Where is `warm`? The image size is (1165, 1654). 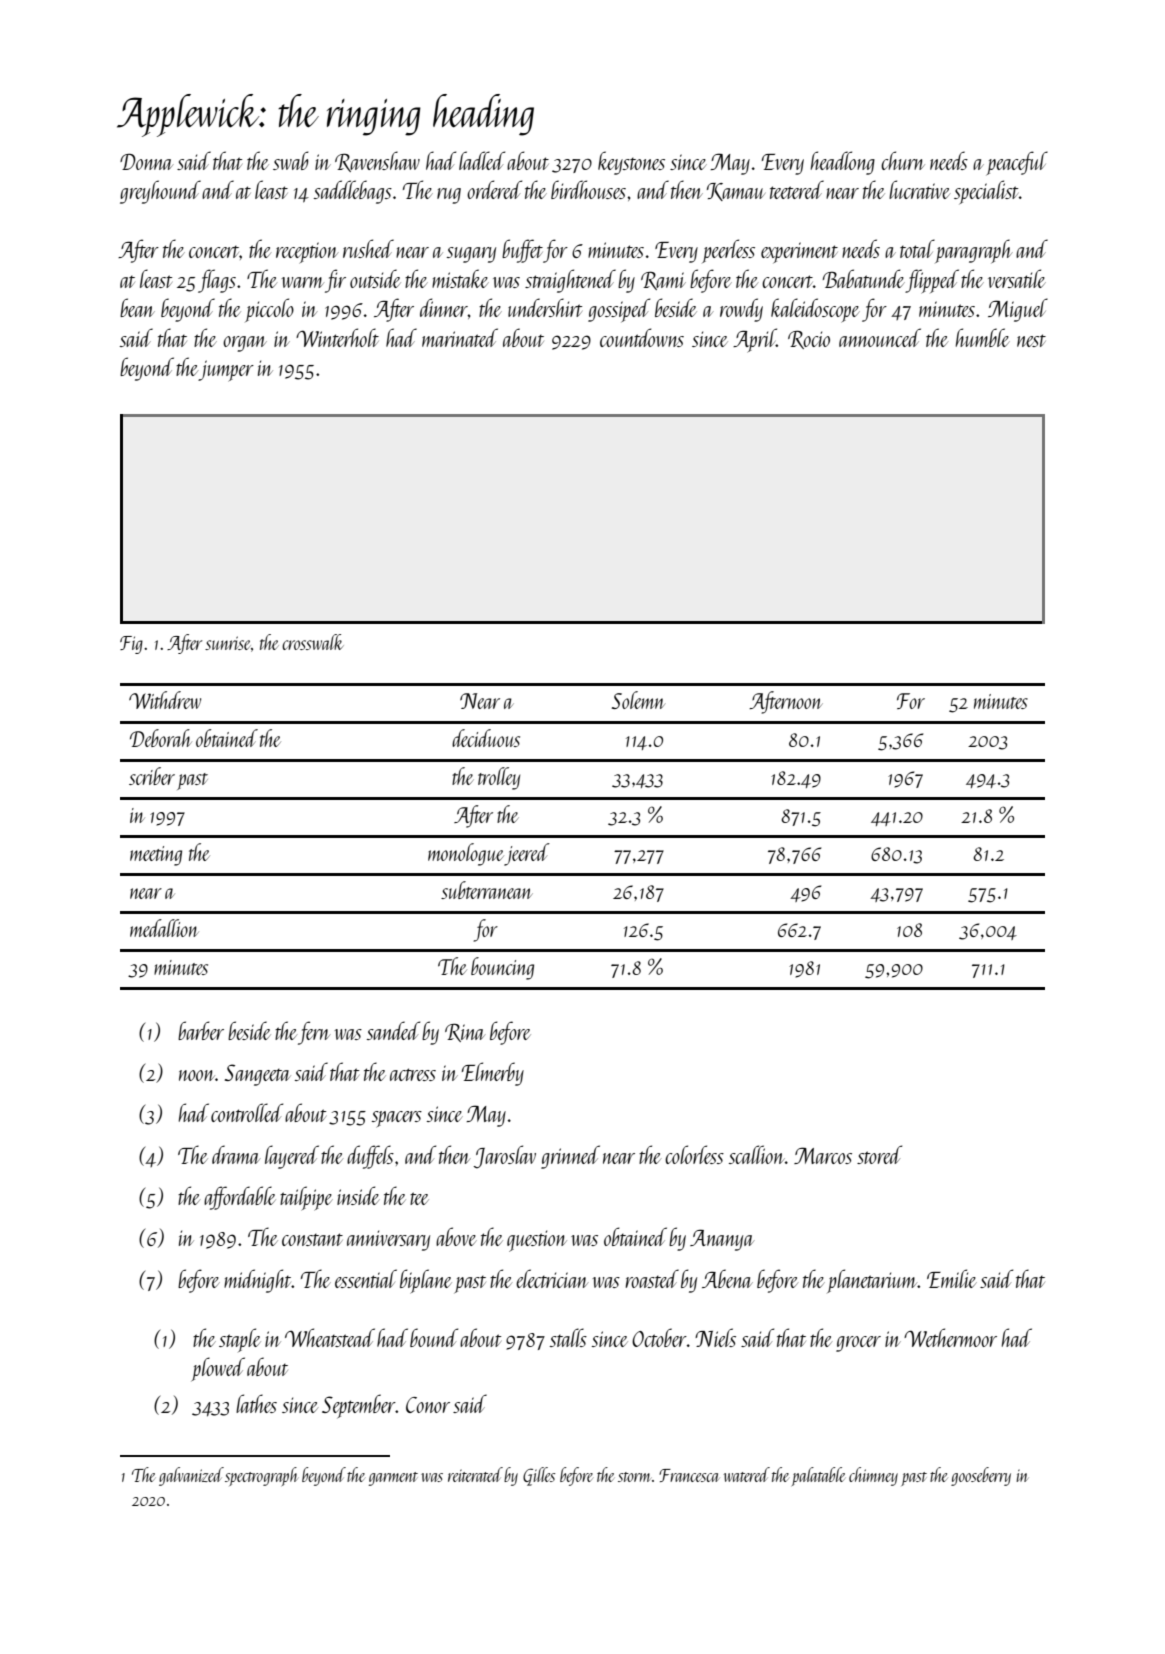
warm is located at coordinates (302, 282).
